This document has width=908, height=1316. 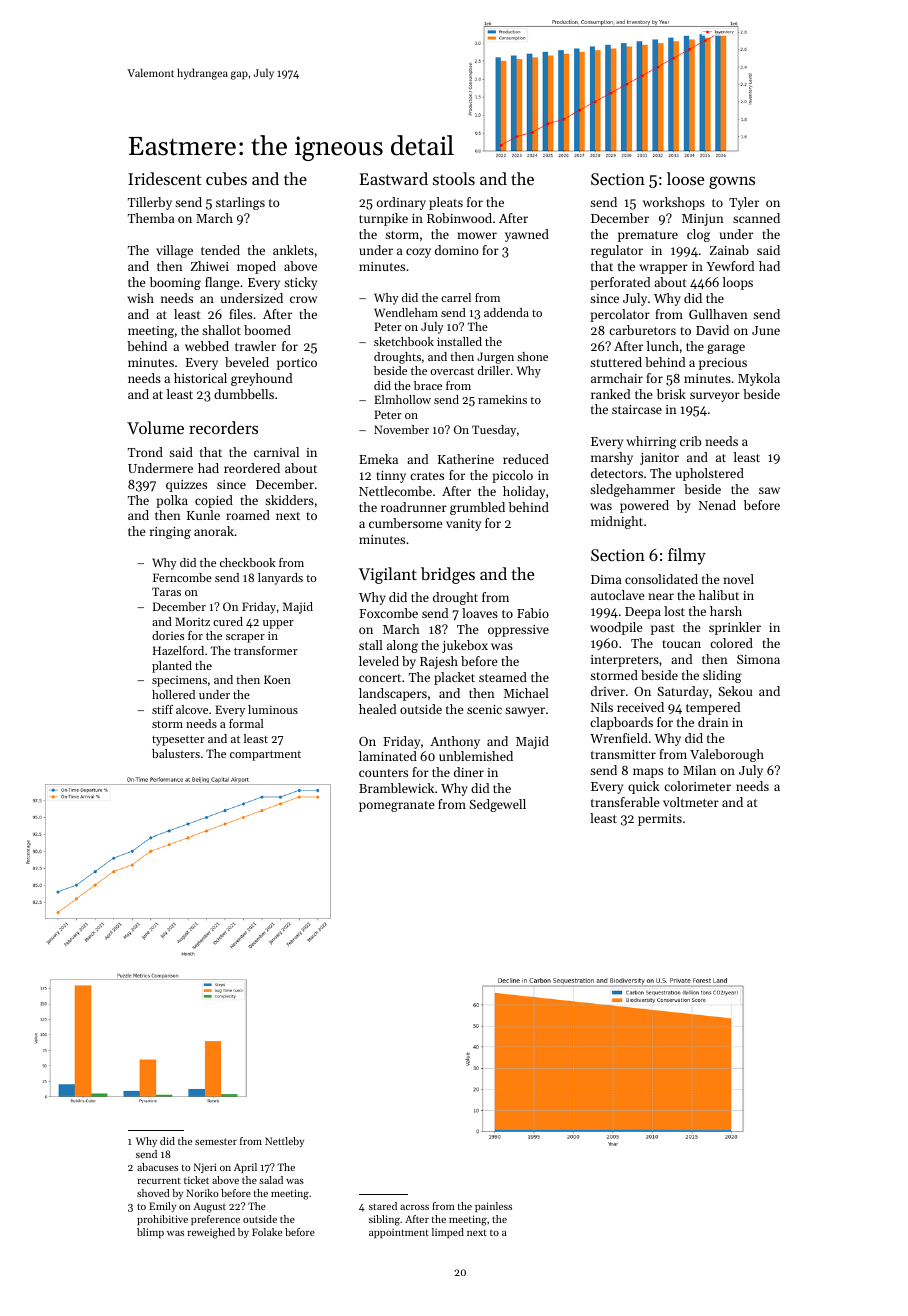 I want to click on Iridescent, so click(x=165, y=178).
